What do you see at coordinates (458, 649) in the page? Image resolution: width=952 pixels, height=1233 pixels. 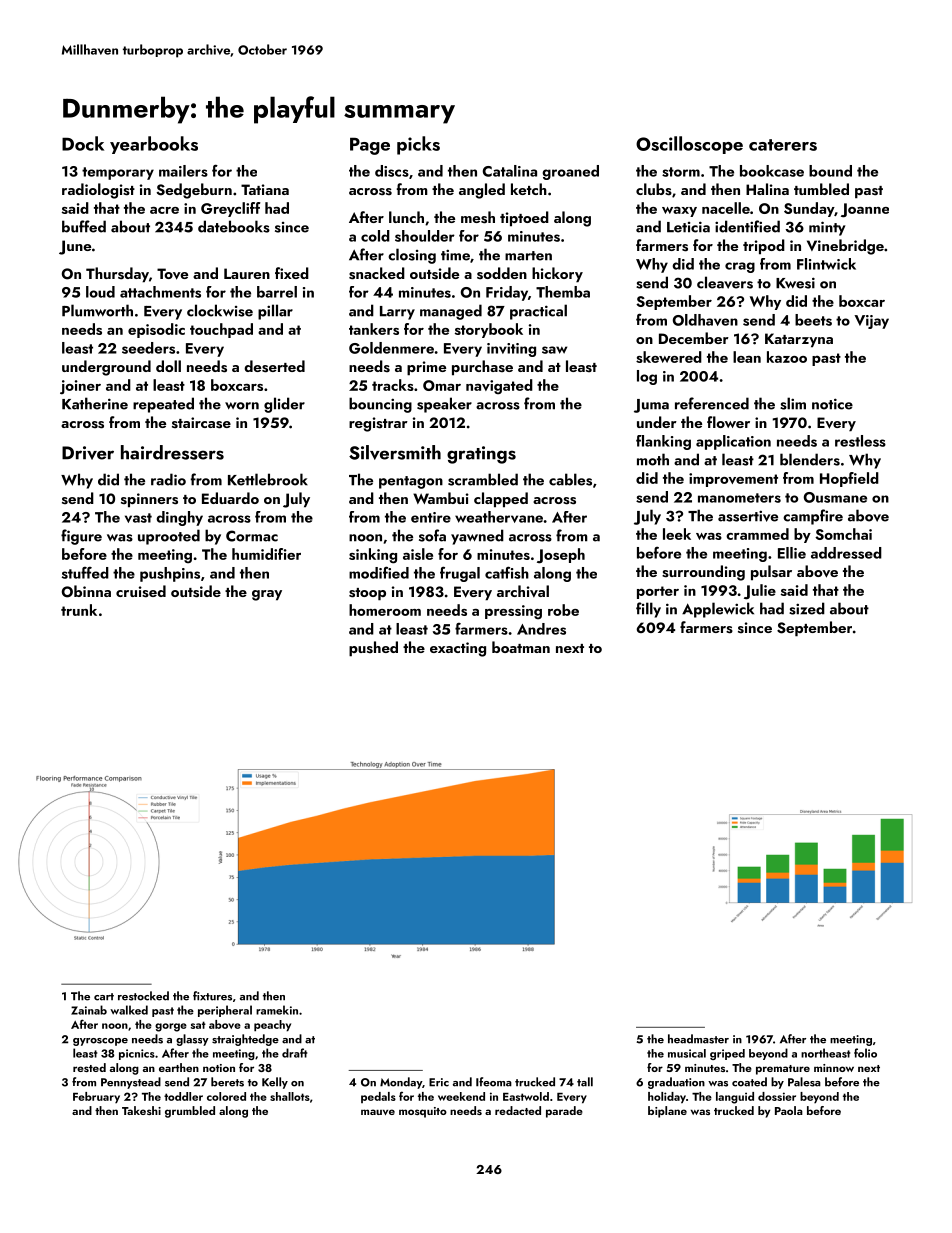 I see `exacting` at bounding box center [458, 649].
